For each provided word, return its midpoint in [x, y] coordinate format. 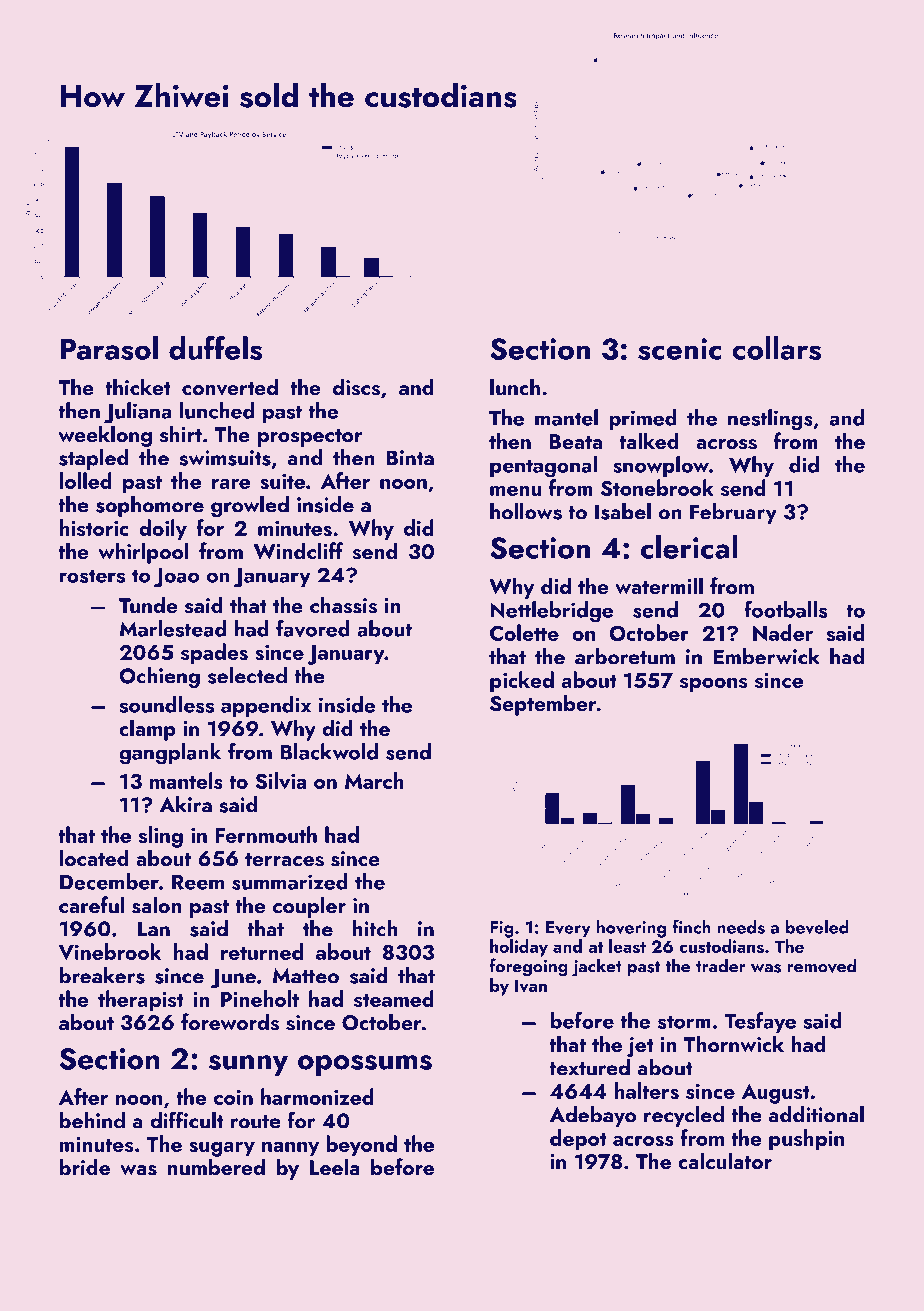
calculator [725, 1160]
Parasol [109, 348]
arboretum [625, 656]
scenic [680, 349]
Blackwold [329, 751]
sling [160, 837]
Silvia [280, 781]
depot [578, 1140]
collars [776, 348]
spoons [713, 685]
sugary [222, 1149]
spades [214, 654]
